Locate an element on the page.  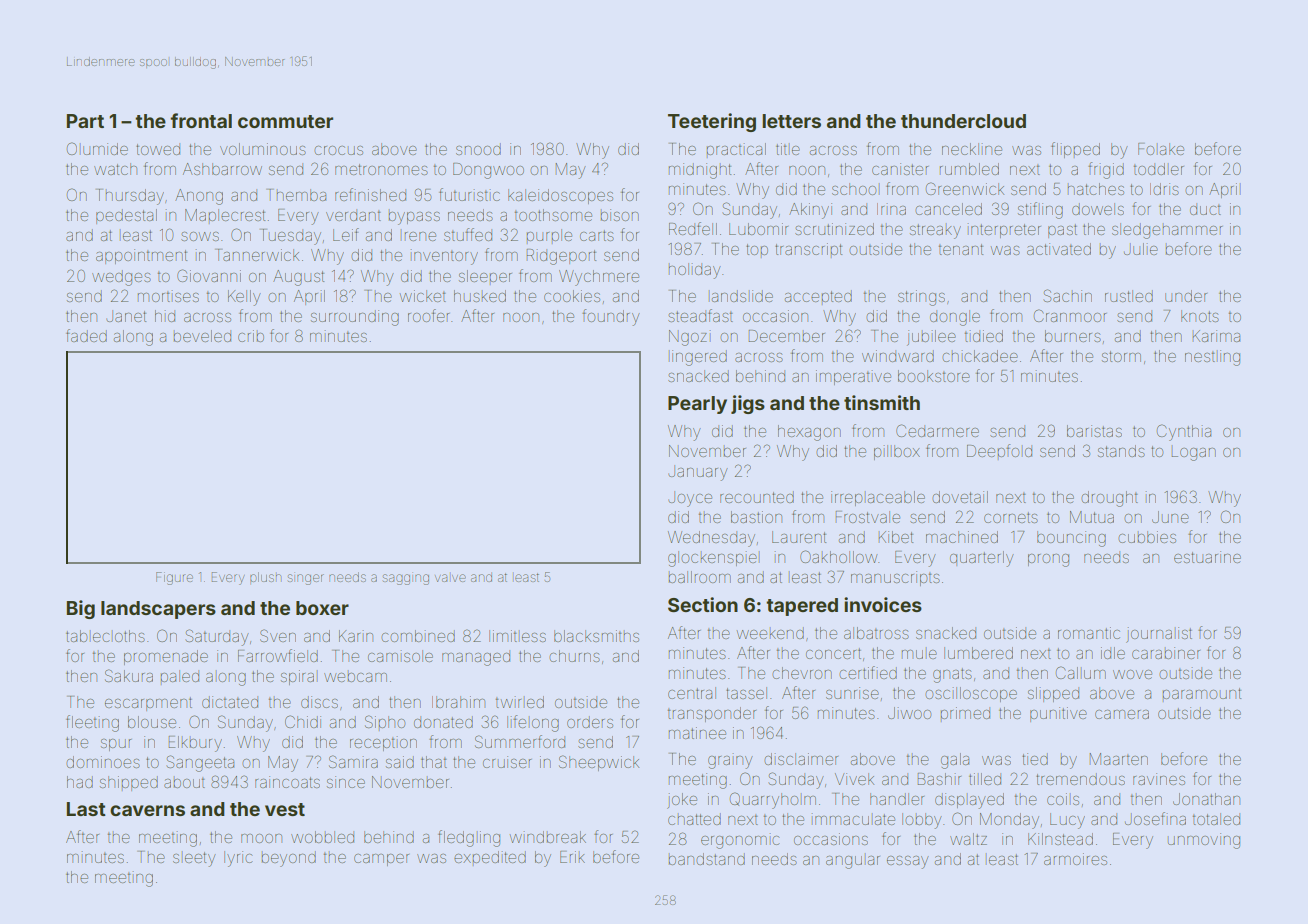
duct is located at coordinates (1205, 209).
